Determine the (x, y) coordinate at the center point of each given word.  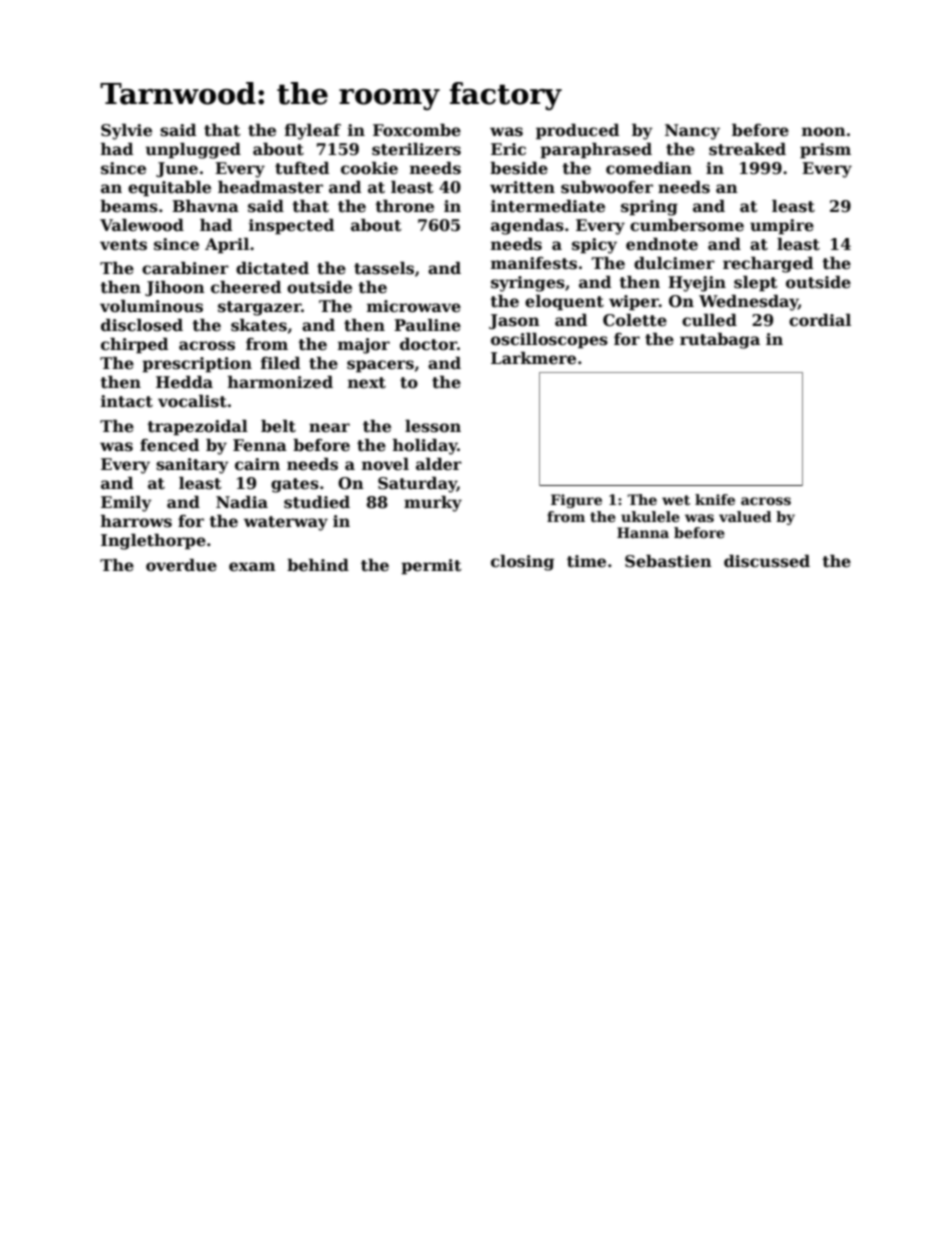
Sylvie (126, 131)
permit (431, 567)
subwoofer (607, 187)
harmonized (280, 382)
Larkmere (533, 358)
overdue (181, 565)
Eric (508, 149)
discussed (767, 561)
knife (715, 499)
